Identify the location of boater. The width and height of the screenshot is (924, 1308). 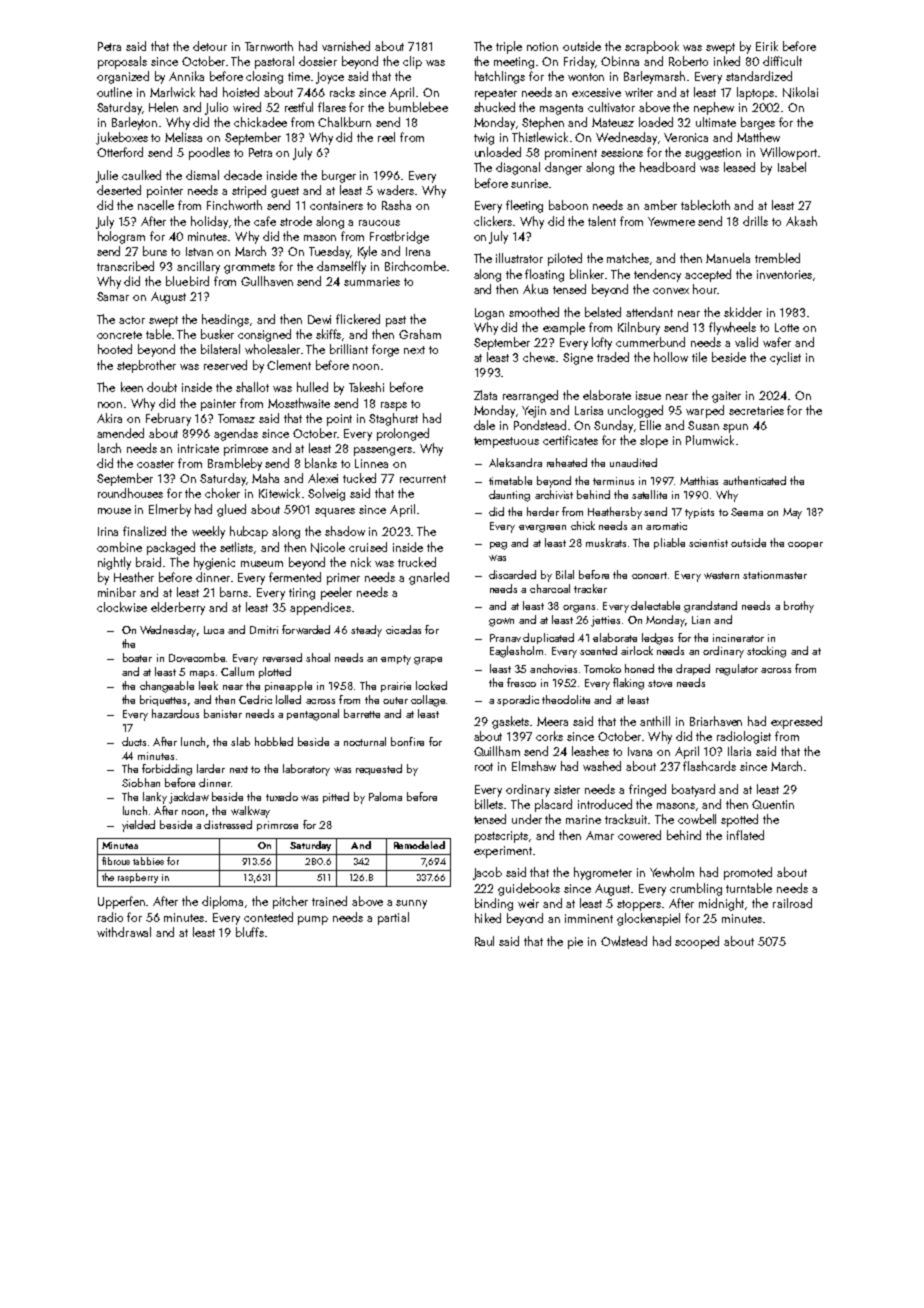
(137, 657).
